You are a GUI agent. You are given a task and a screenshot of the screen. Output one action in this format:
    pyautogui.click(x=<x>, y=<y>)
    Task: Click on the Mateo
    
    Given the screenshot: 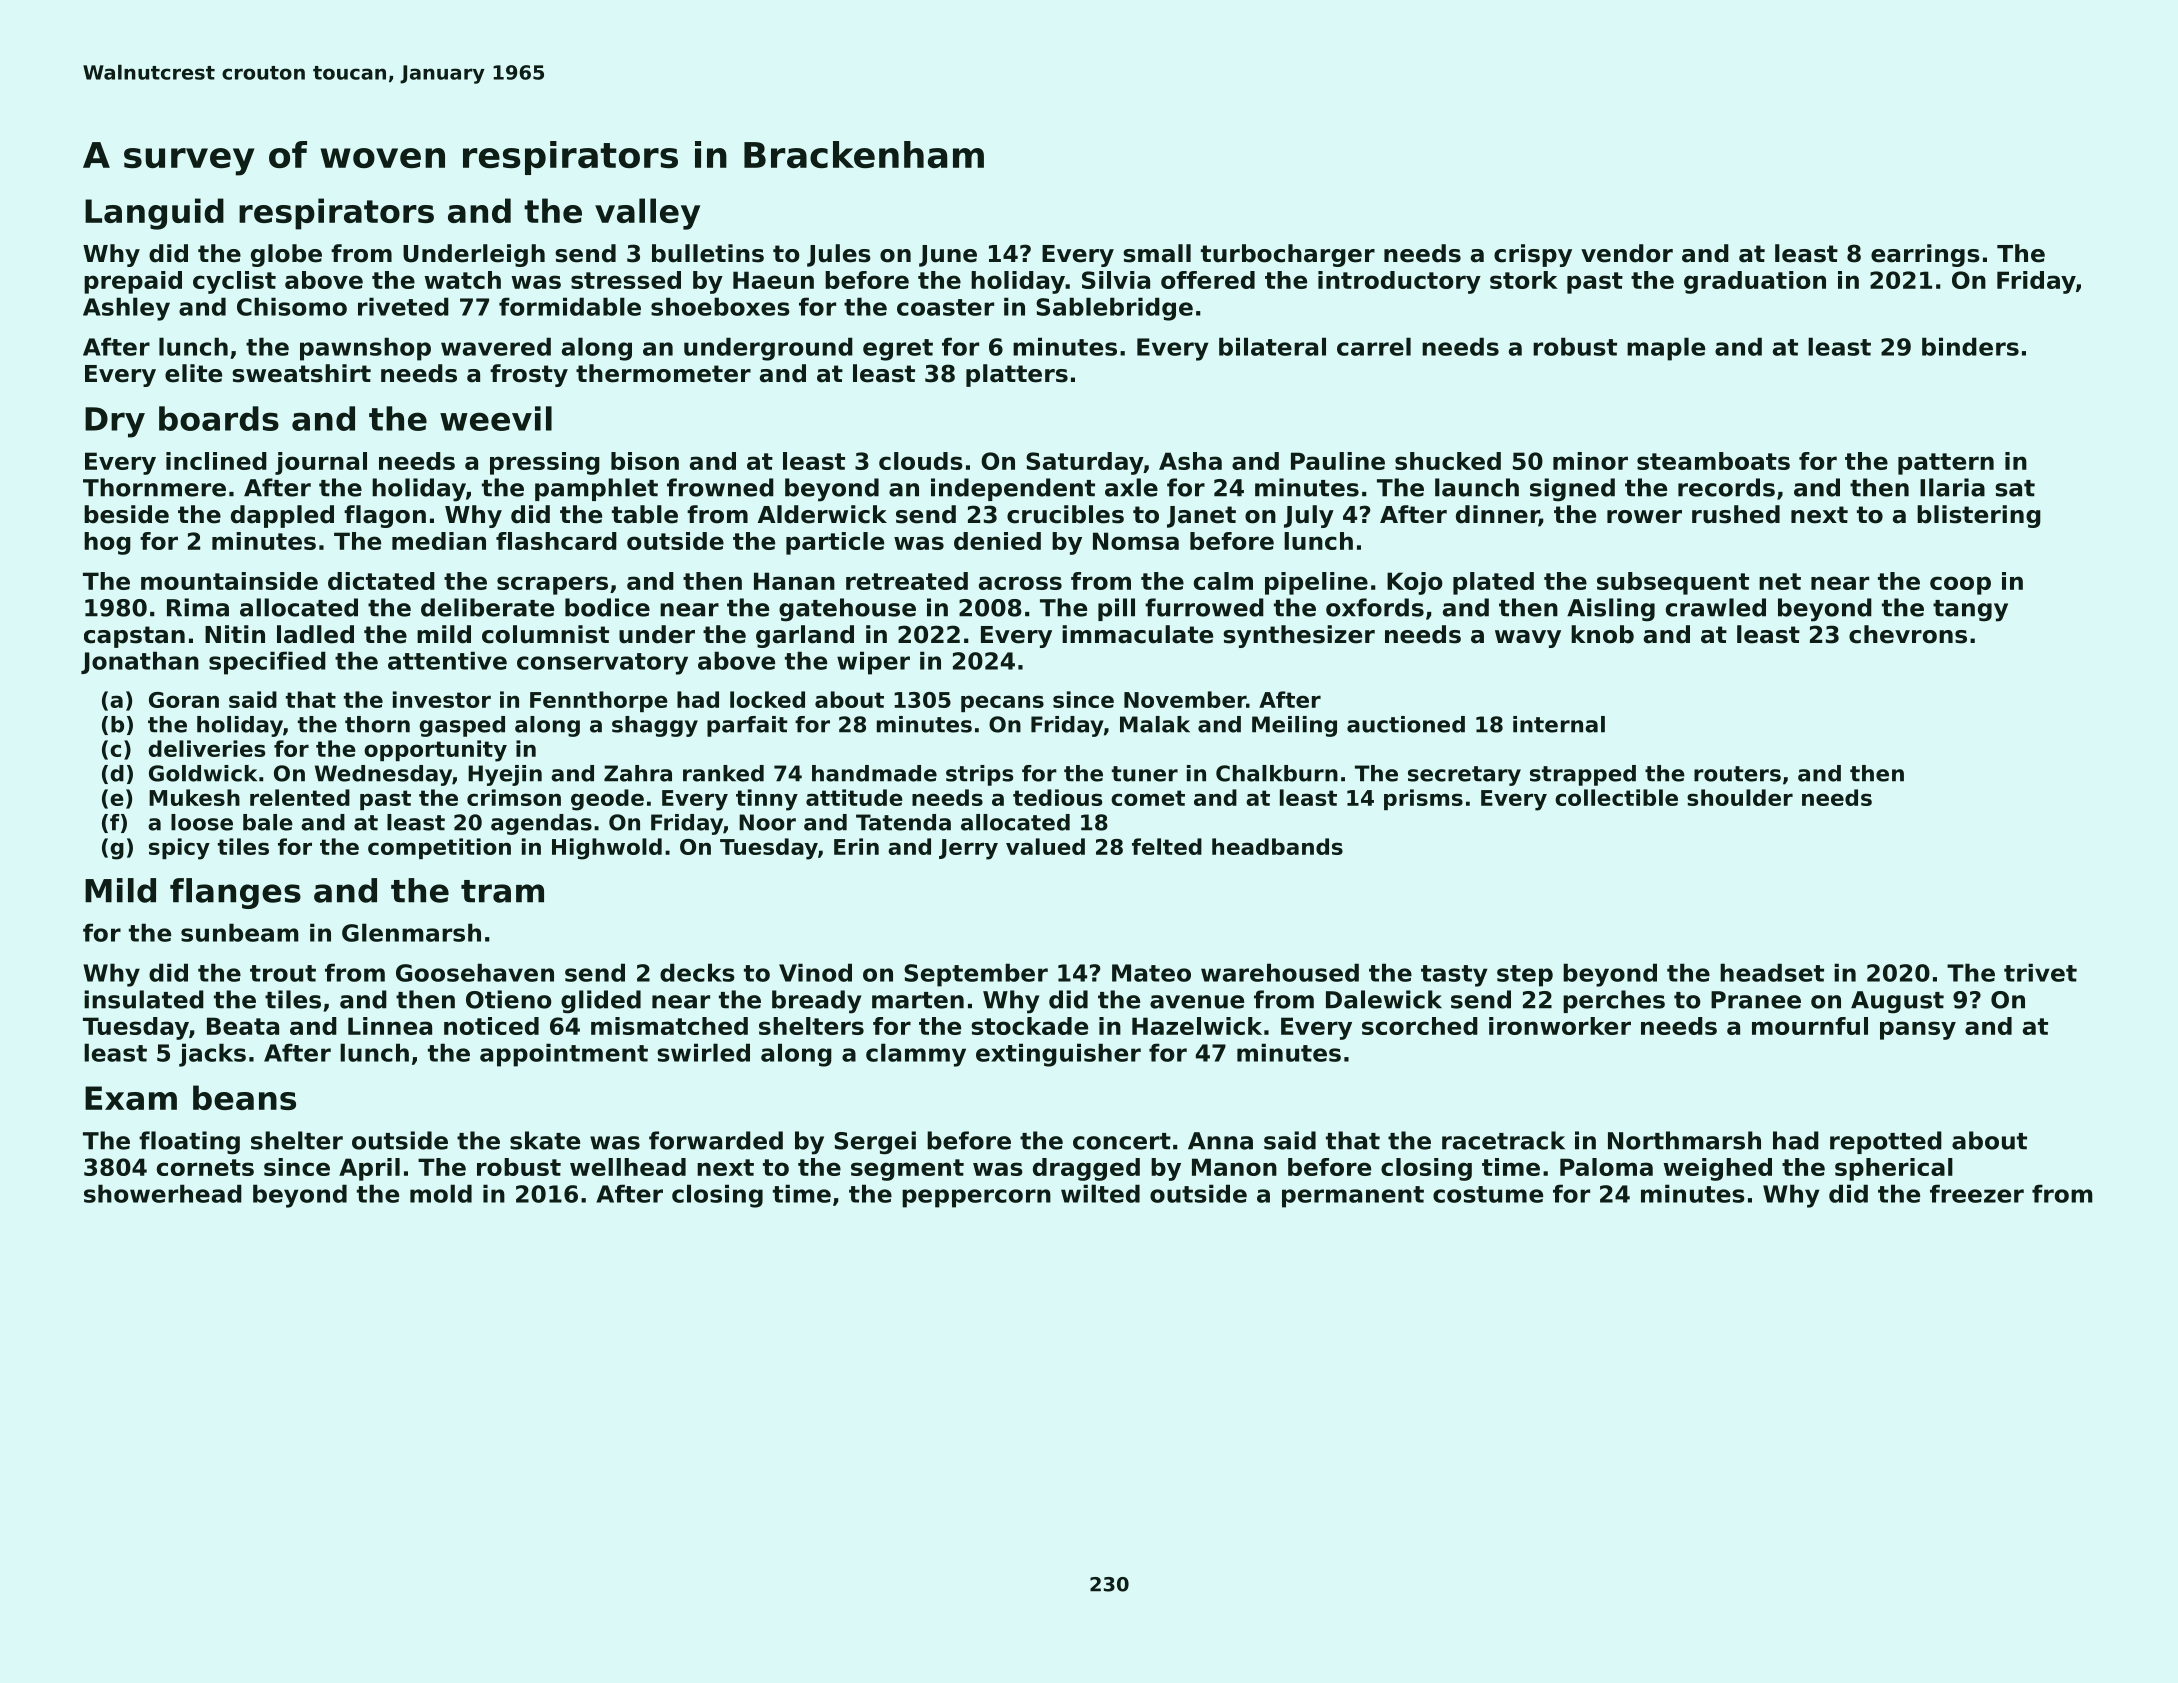 What is the action you would take?
    pyautogui.click(x=1151, y=973)
